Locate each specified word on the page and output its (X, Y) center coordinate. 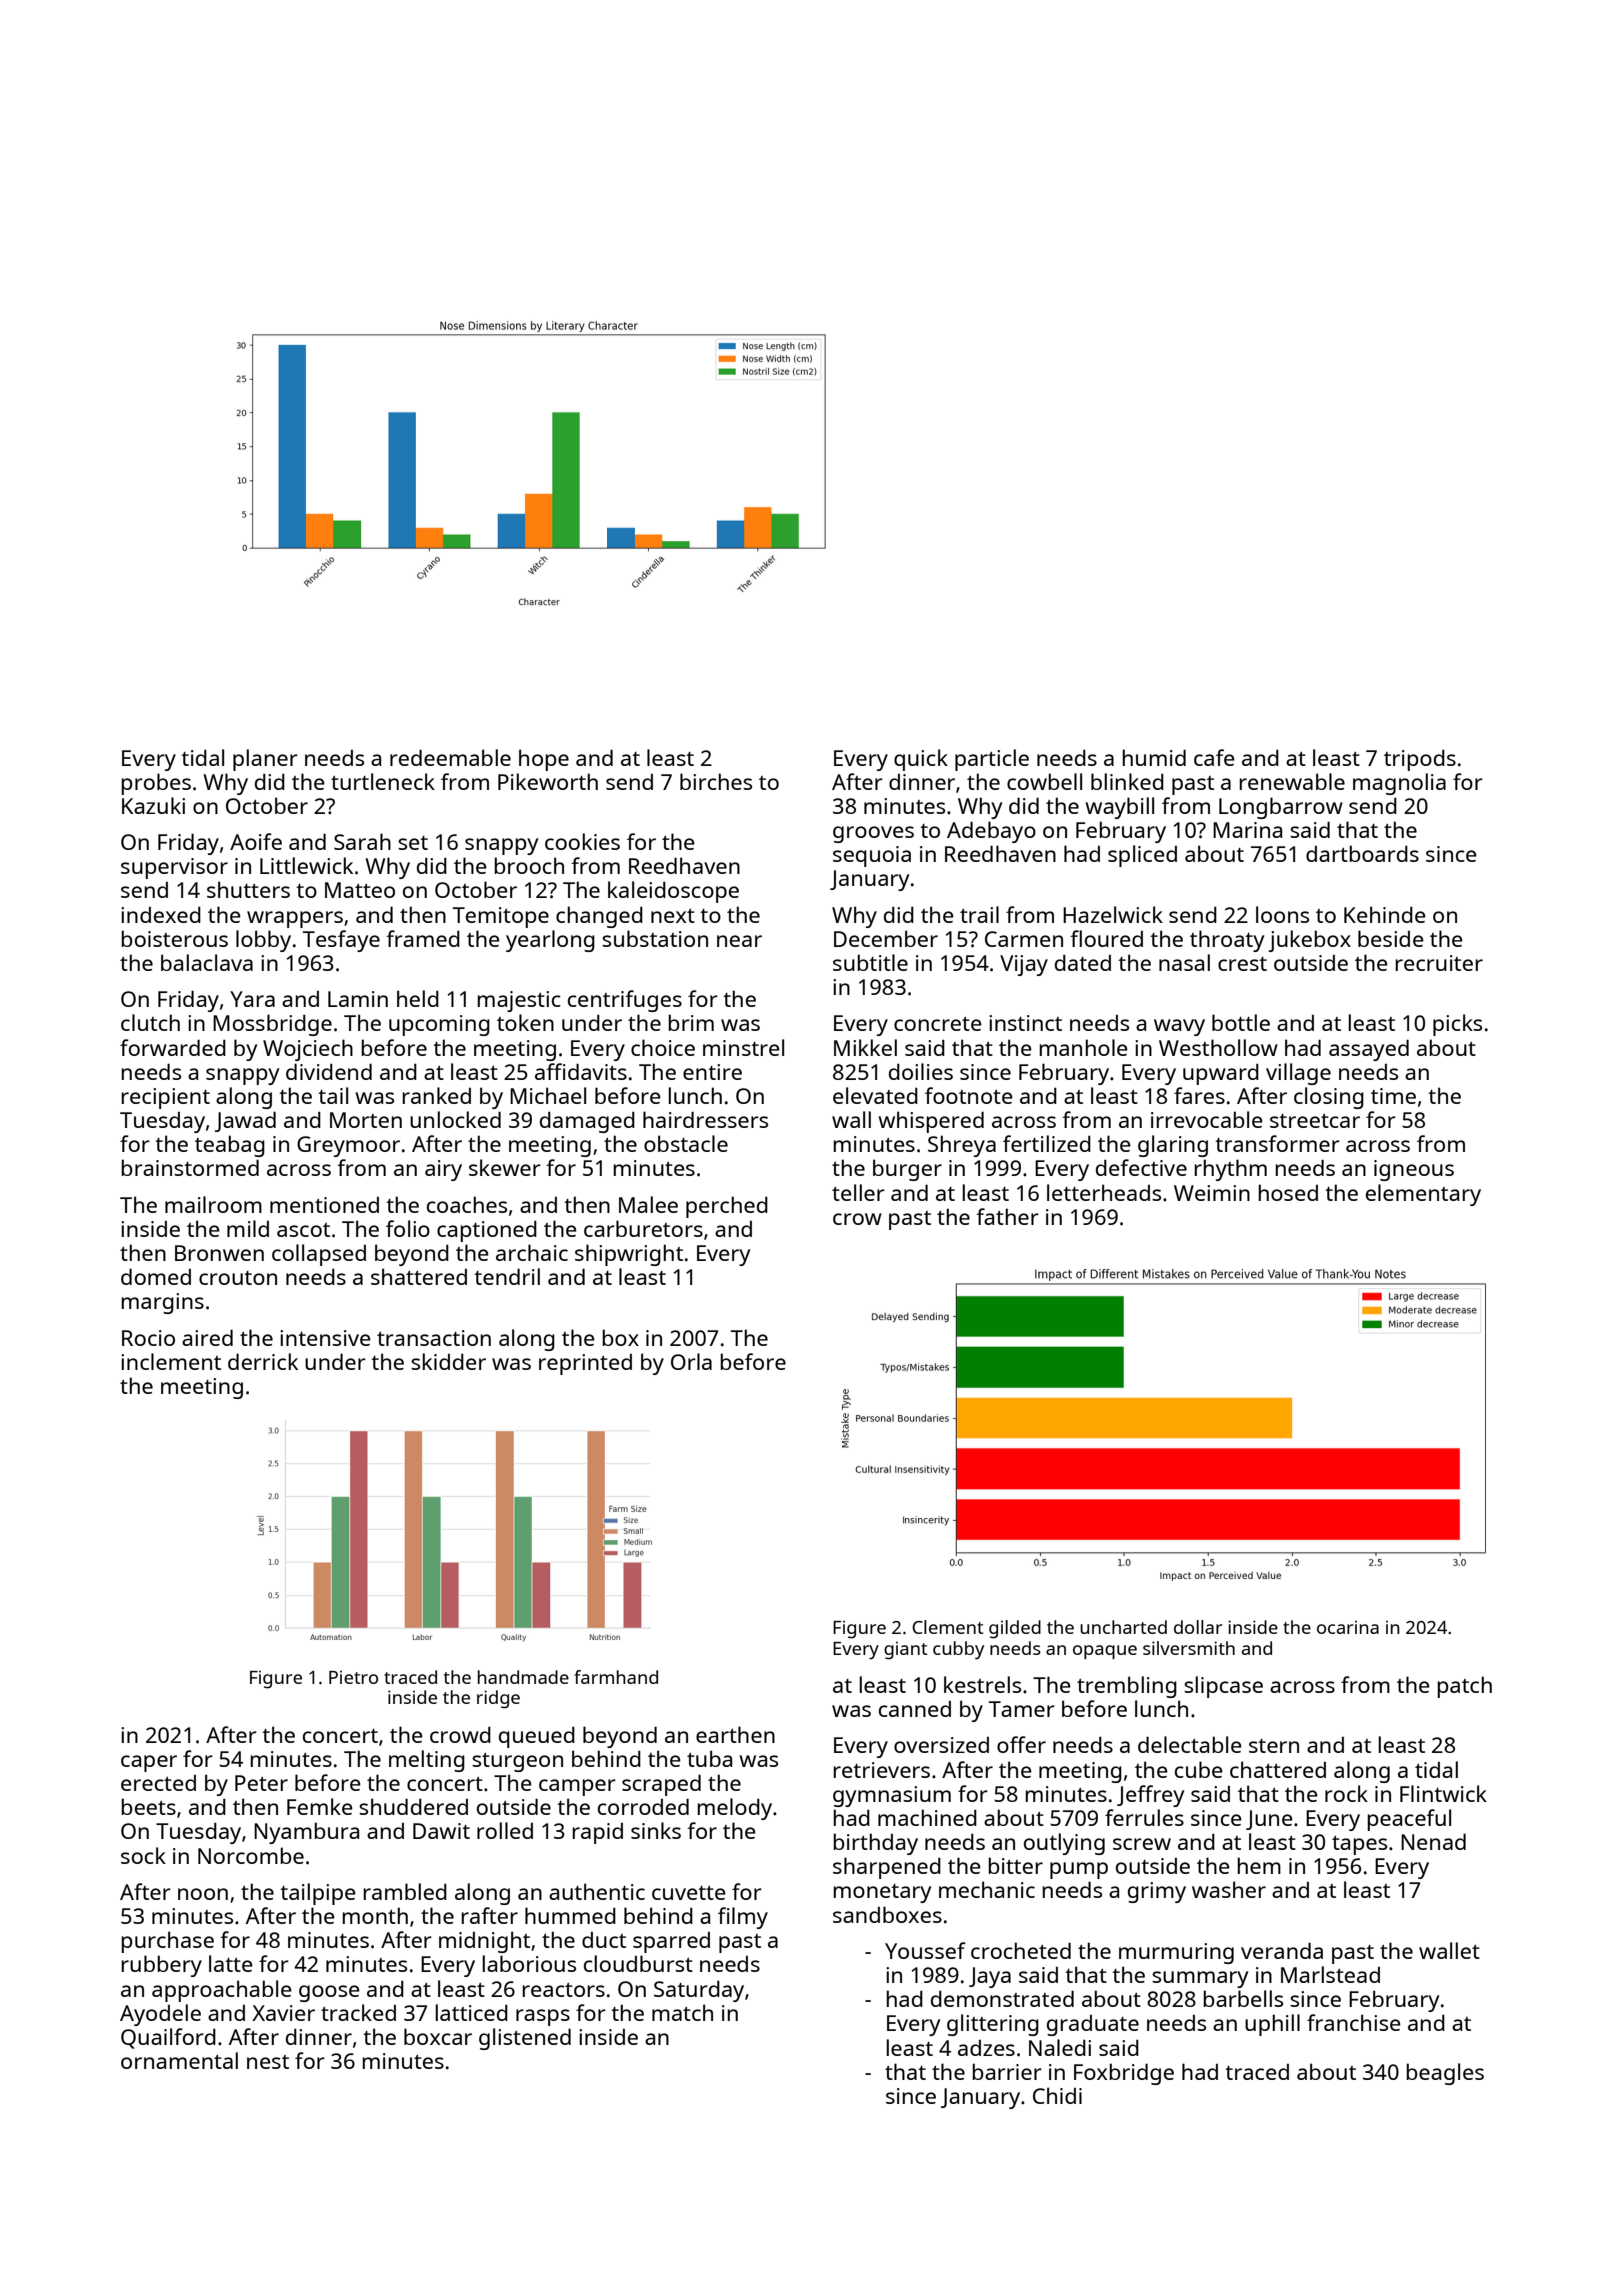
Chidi (1057, 2095)
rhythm (1230, 1170)
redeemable (450, 757)
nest (268, 2062)
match (682, 2012)
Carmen (1024, 939)
